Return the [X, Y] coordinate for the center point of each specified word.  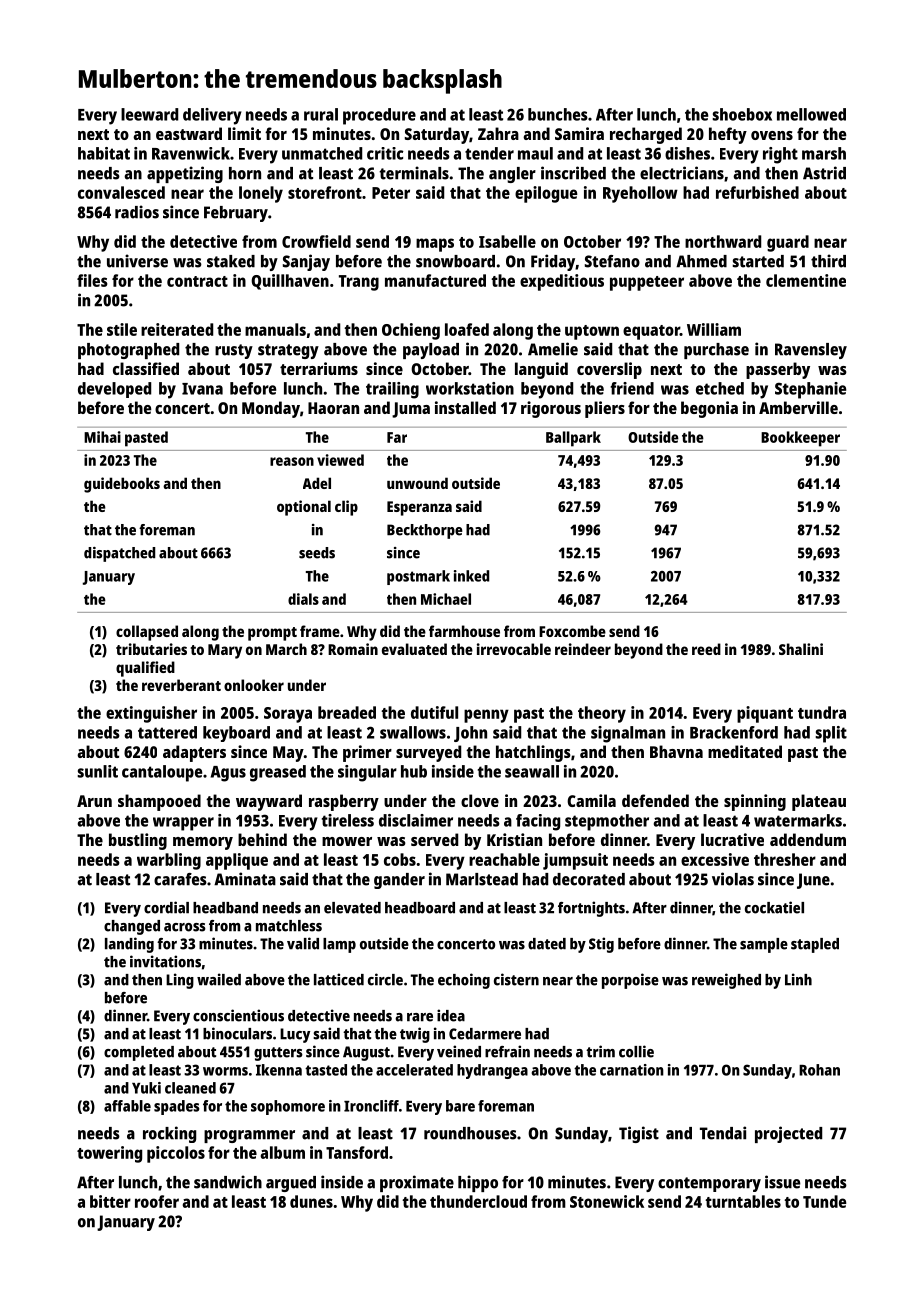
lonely [261, 194]
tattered [167, 732]
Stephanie [810, 390]
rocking [169, 1134]
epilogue [546, 194]
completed [139, 1053]
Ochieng [411, 331]
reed [706, 649]
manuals [275, 329]
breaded [347, 712]
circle [385, 979]
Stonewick [607, 1201]
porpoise [630, 981]
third [828, 261]
